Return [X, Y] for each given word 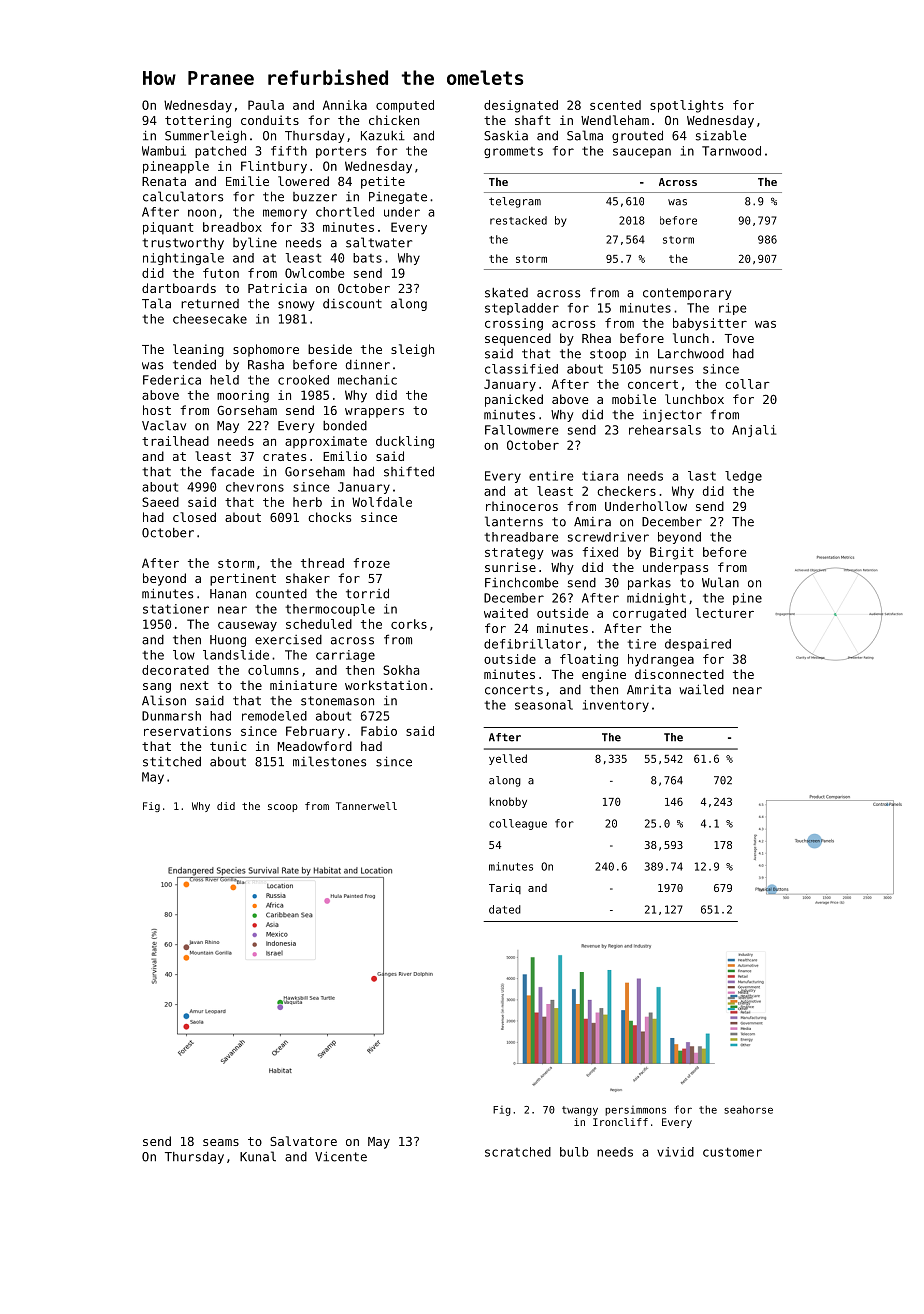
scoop [283, 808]
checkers [626, 491]
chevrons [255, 487]
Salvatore [303, 1141]
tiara [600, 476]
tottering [198, 121]
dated [505, 909]
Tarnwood [731, 151]
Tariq [505, 889]
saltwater [379, 242]
